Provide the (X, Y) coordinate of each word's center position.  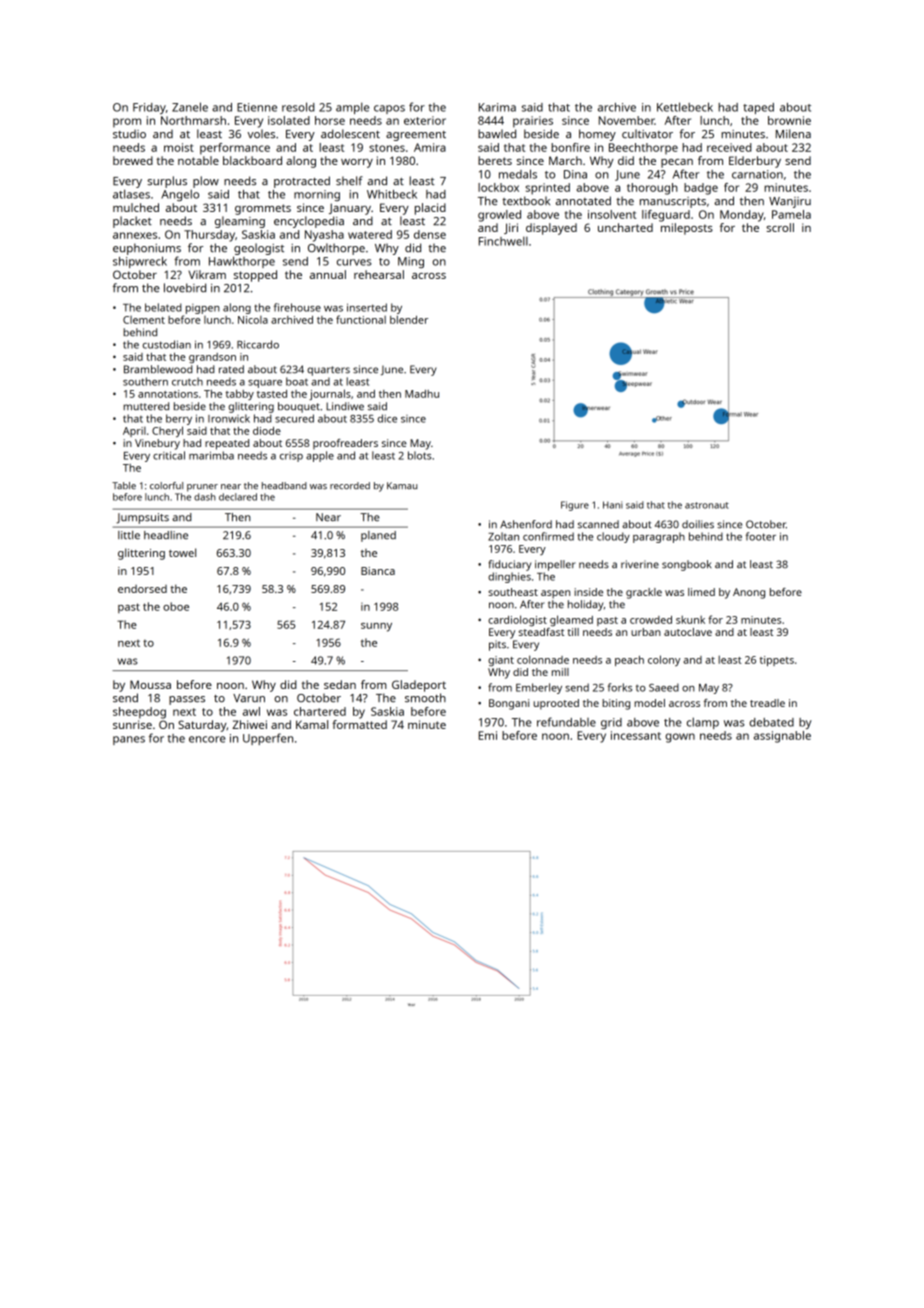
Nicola (253, 320)
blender (409, 319)
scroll (780, 227)
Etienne (257, 107)
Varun (249, 698)
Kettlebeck (685, 107)
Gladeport (419, 686)
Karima (497, 107)
